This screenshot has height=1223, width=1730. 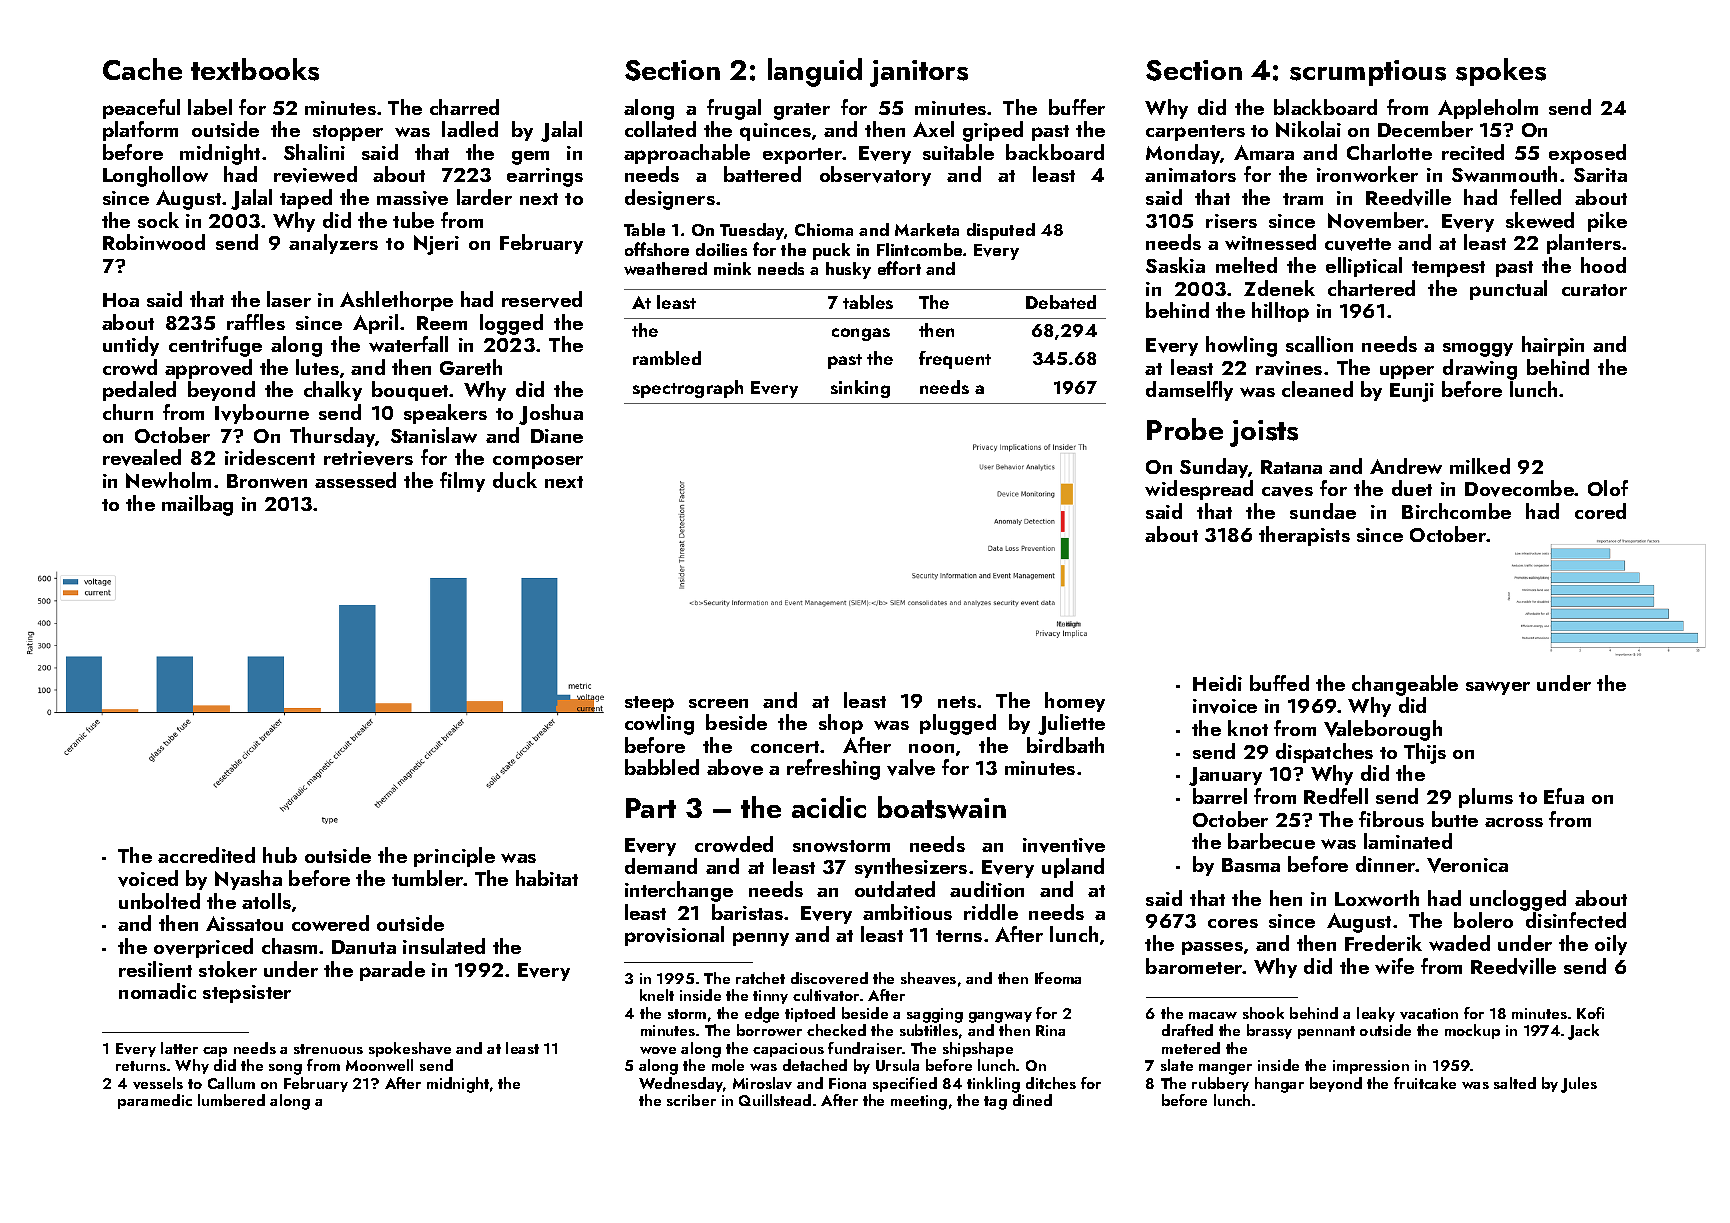 I want to click on lumbered, so click(x=231, y=1100).
